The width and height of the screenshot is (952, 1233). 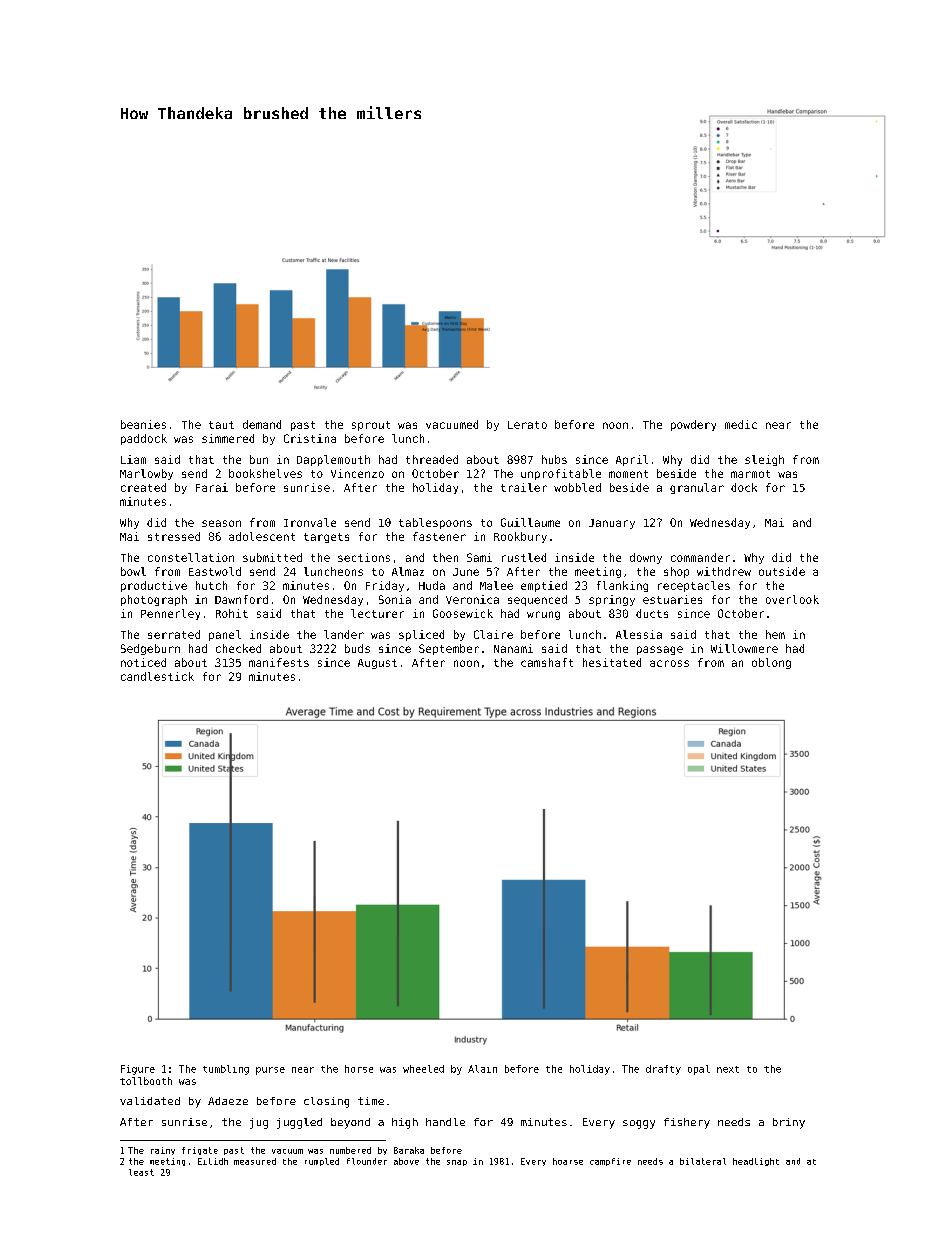 I want to click on hesitated, so click(x=612, y=662).
